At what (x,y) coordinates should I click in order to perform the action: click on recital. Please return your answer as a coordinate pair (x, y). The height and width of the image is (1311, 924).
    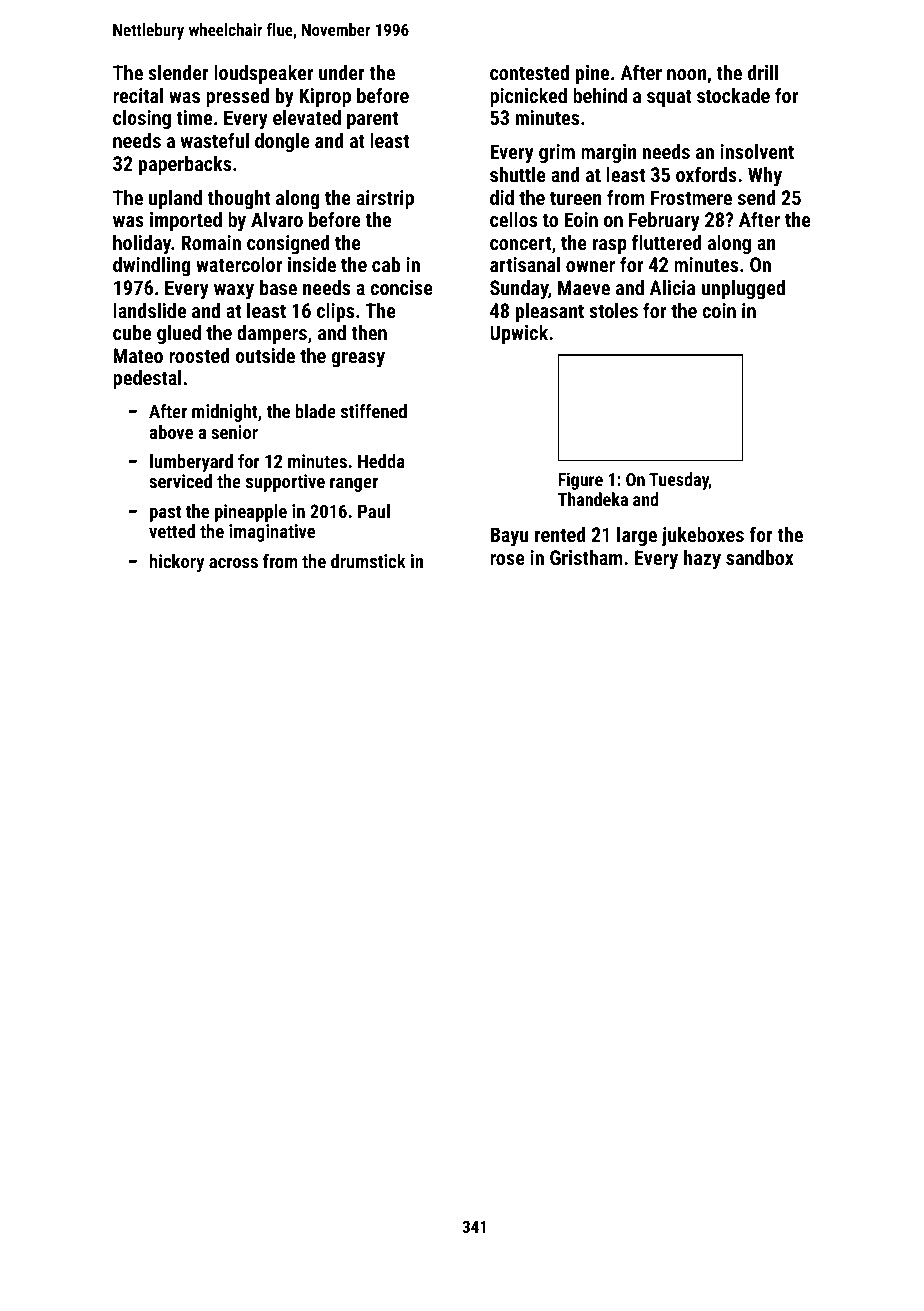
    Looking at the image, I should click on (138, 95).
